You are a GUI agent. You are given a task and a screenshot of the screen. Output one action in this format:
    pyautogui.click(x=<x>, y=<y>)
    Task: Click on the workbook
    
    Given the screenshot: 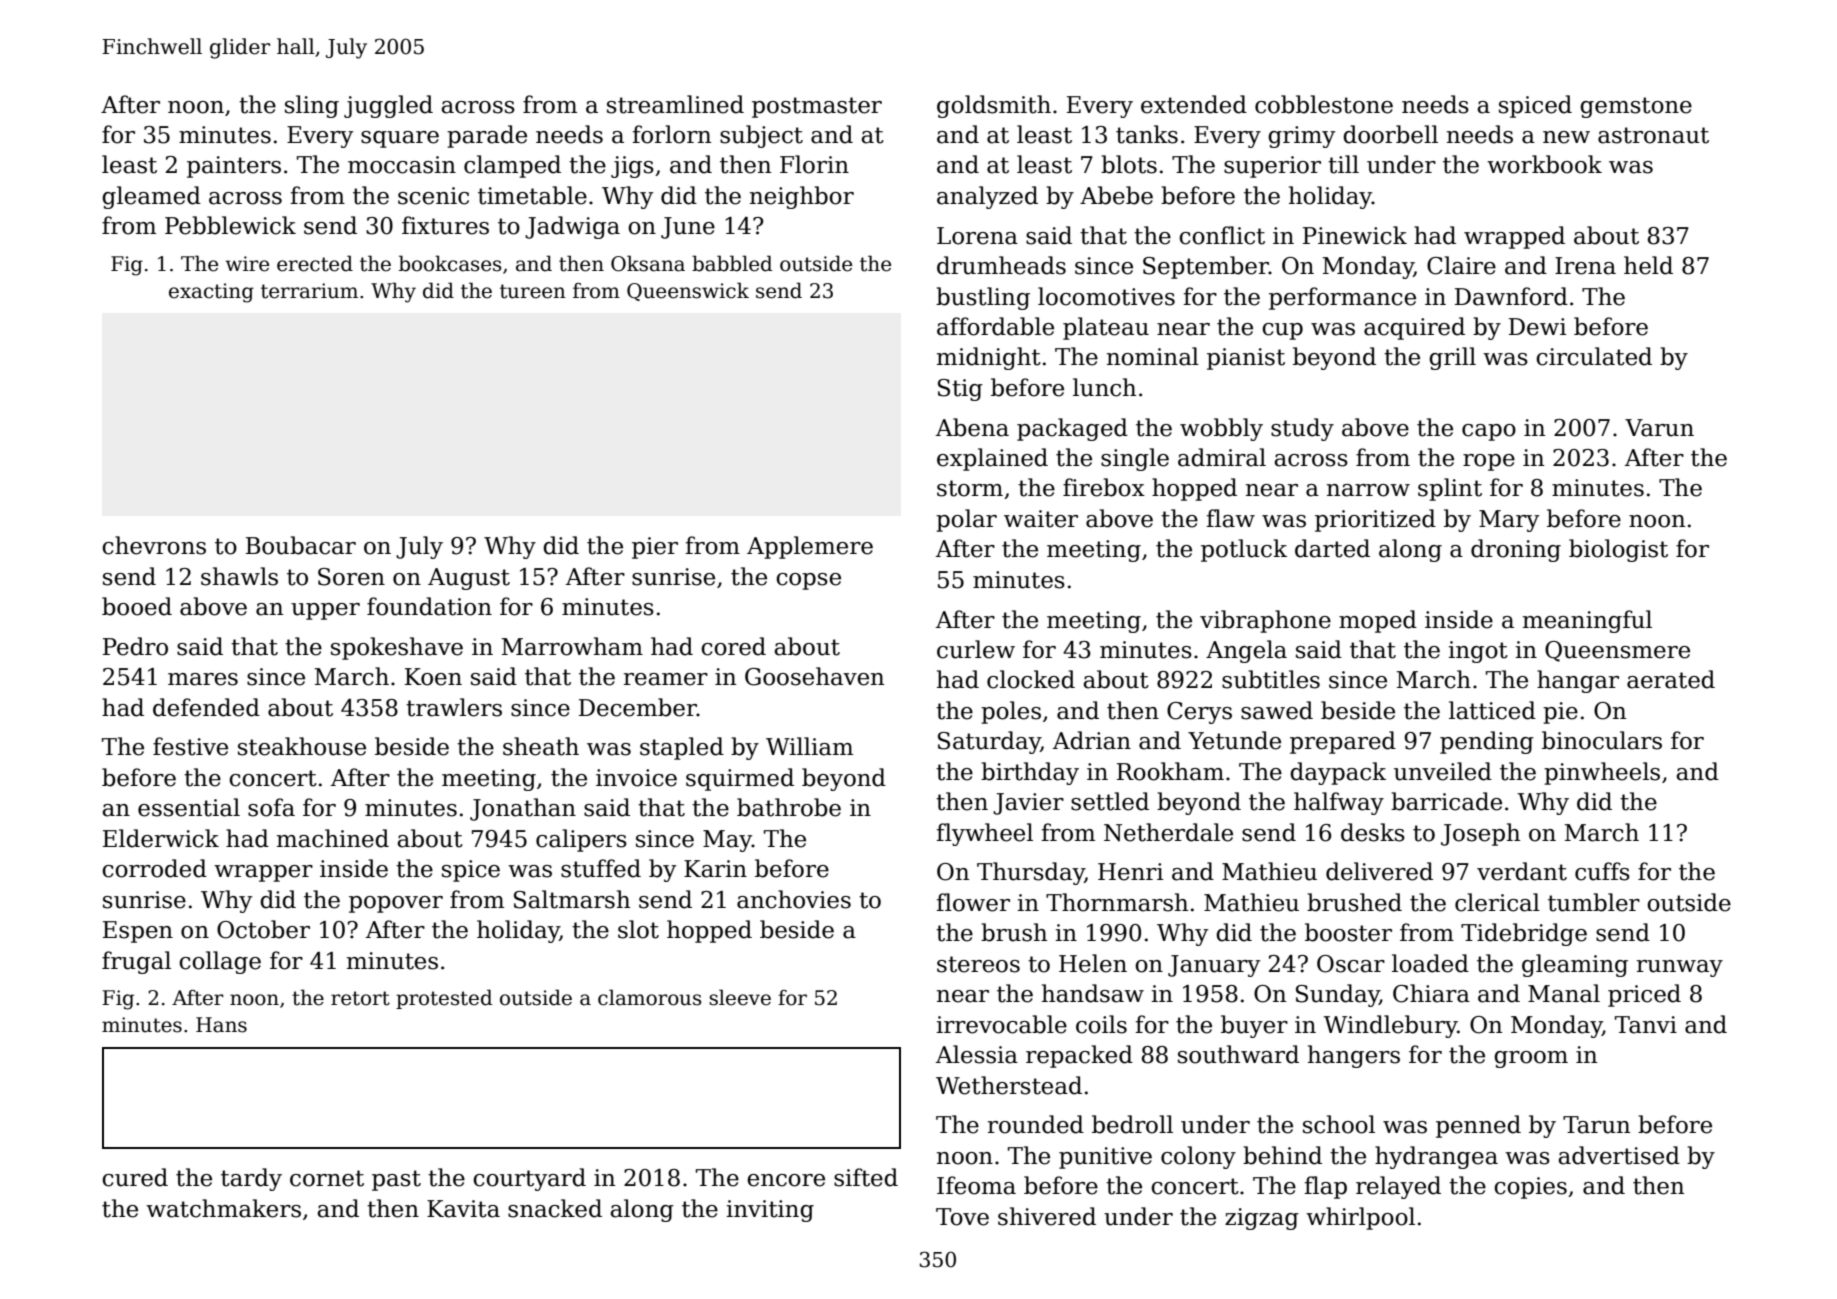 What is the action you would take?
    pyautogui.click(x=1544, y=164)
